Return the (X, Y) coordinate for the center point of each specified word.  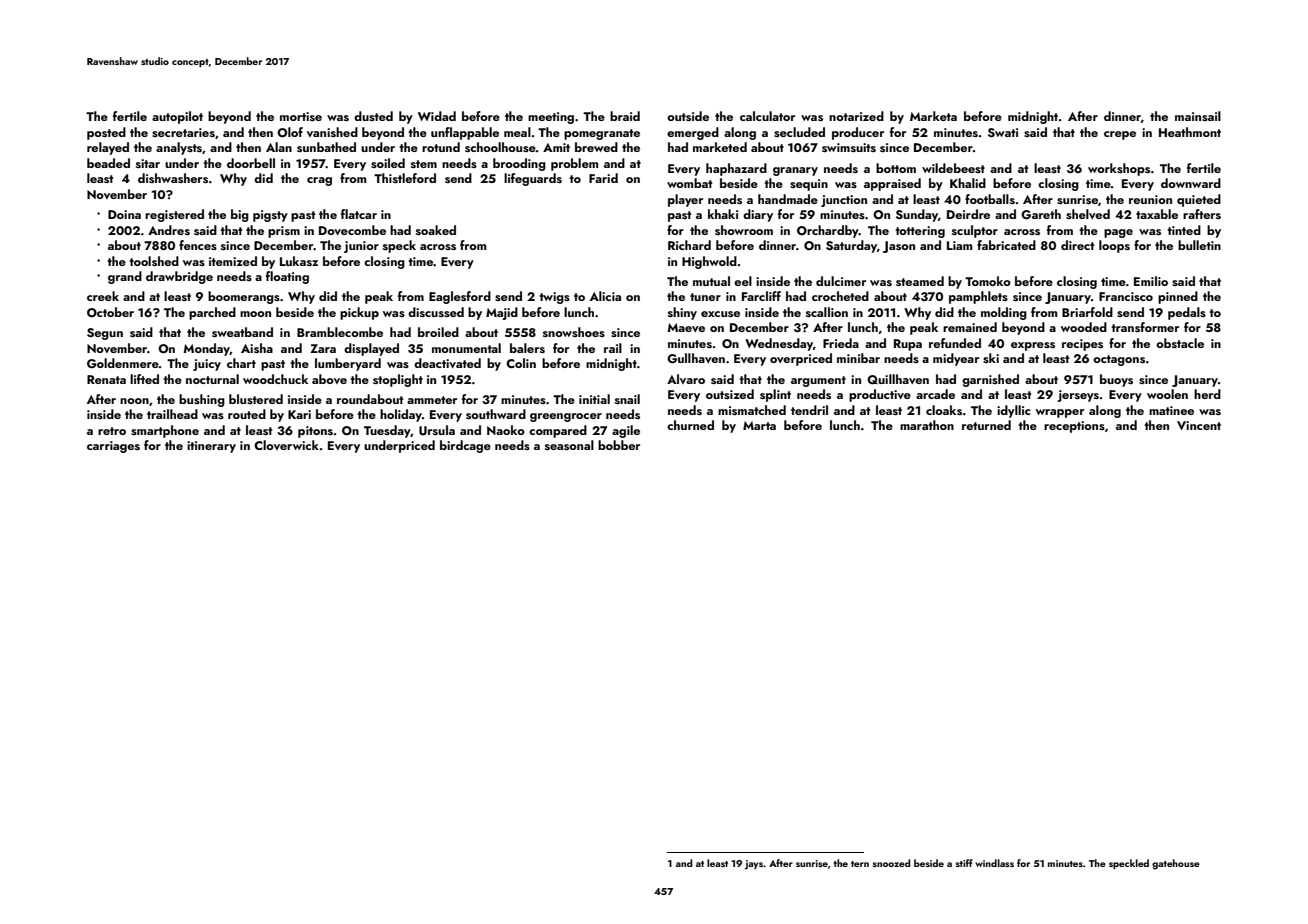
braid (625, 116)
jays (754, 865)
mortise (301, 116)
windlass (994, 863)
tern (860, 864)
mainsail (1198, 116)
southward (496, 414)
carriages (113, 447)
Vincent (1199, 425)
